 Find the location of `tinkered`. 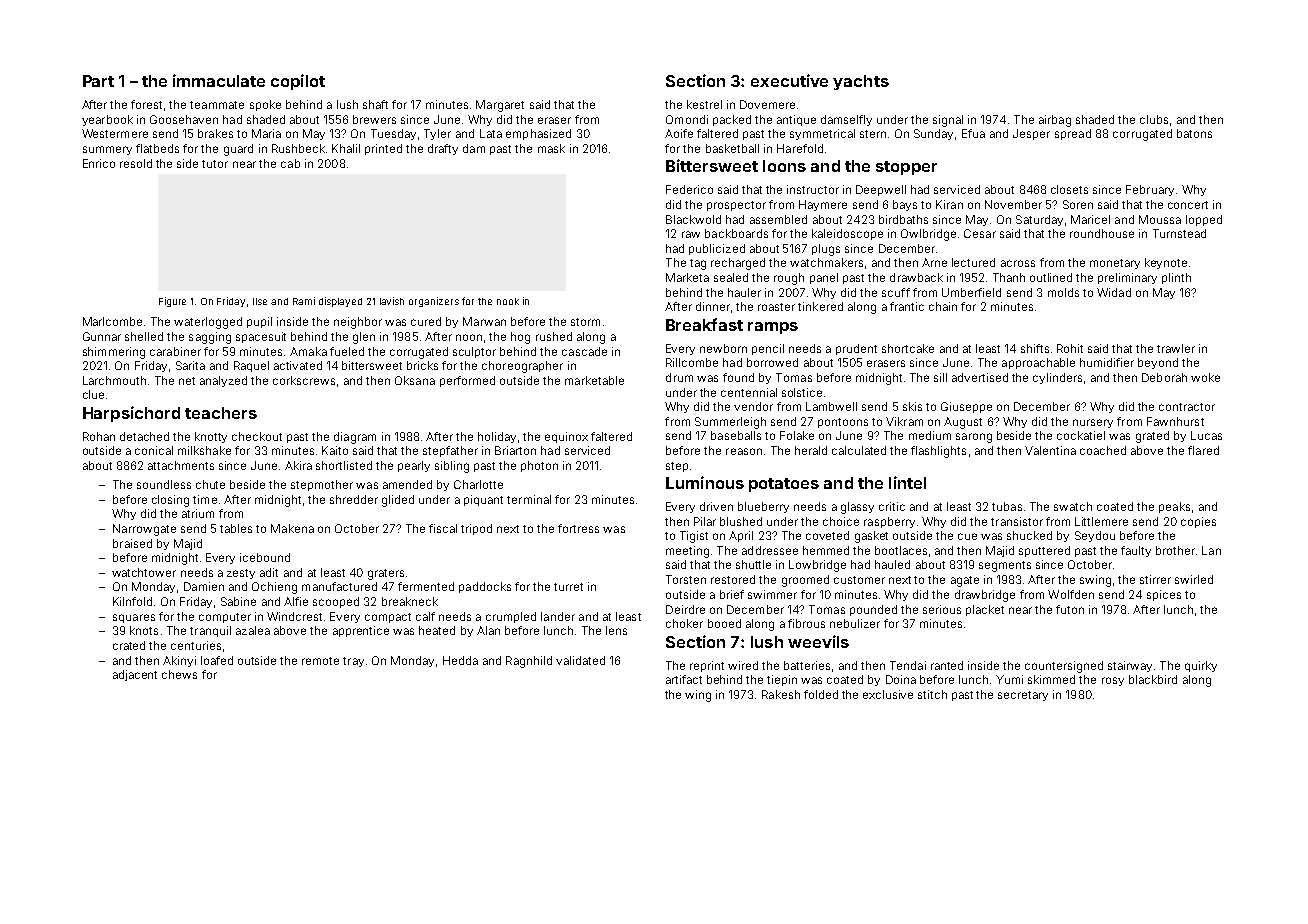

tinkered is located at coordinates (820, 306).
